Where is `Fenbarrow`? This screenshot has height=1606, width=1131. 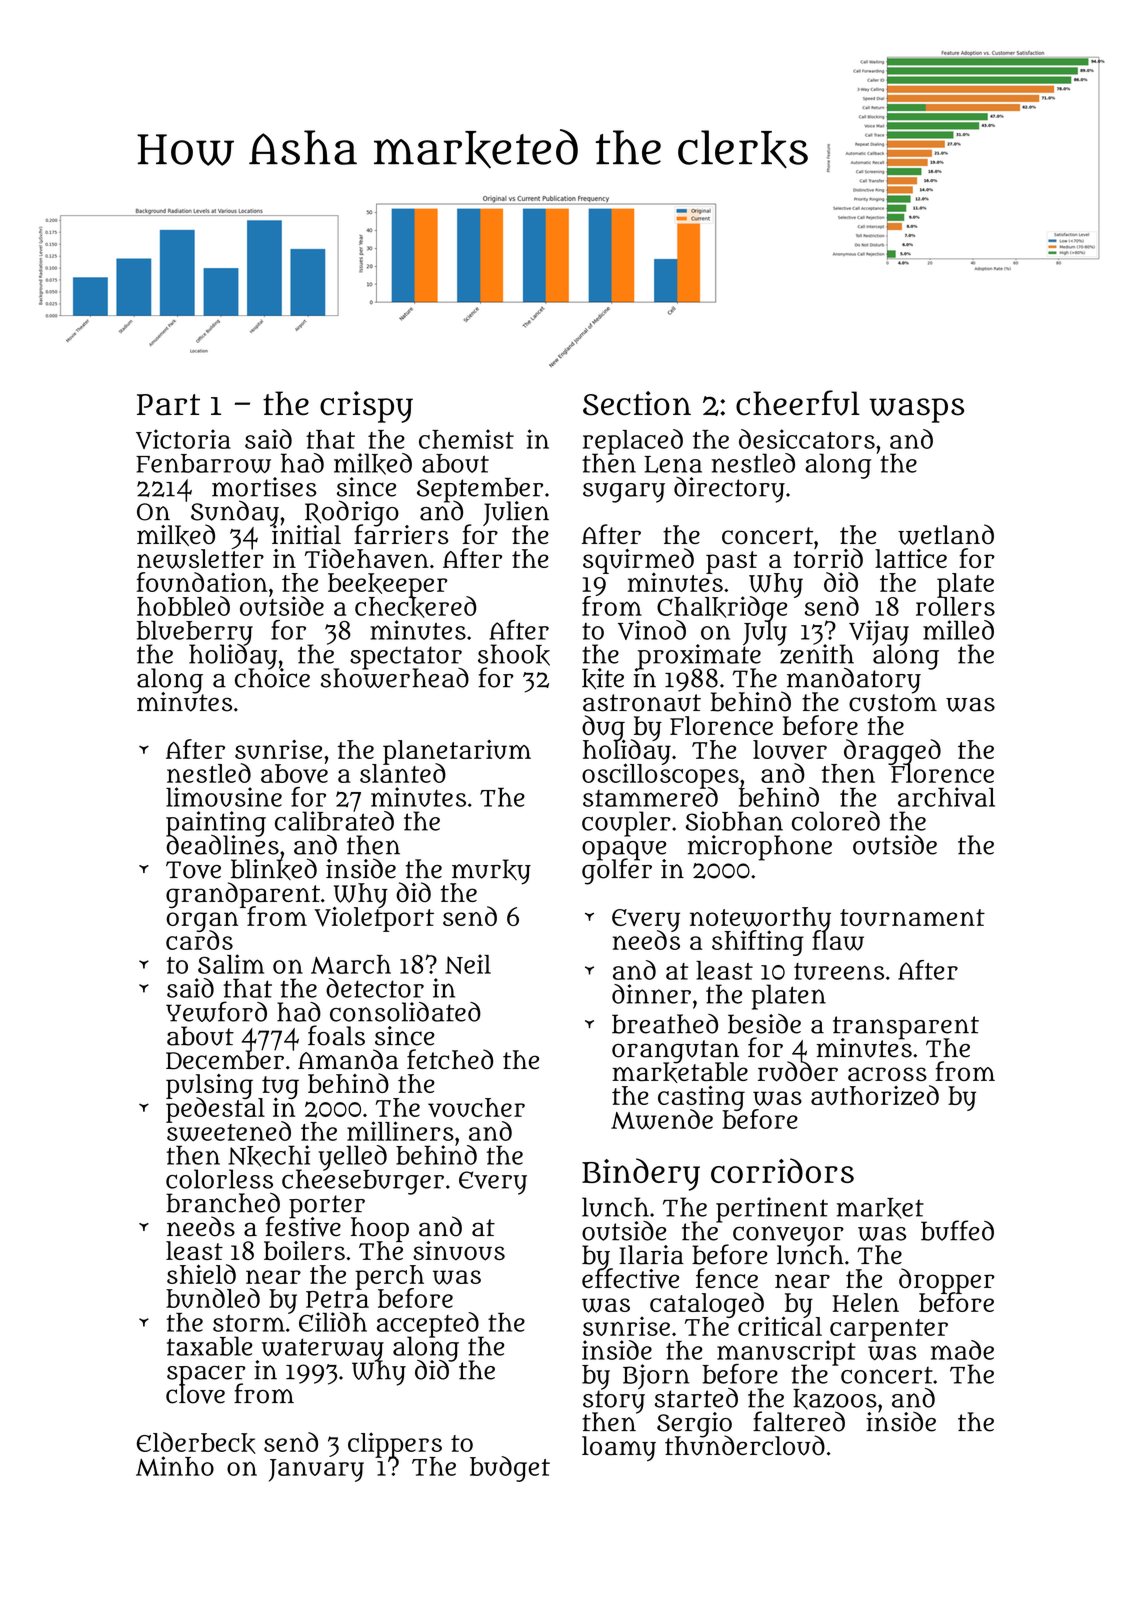
Fenbarrow is located at coordinates (203, 463).
